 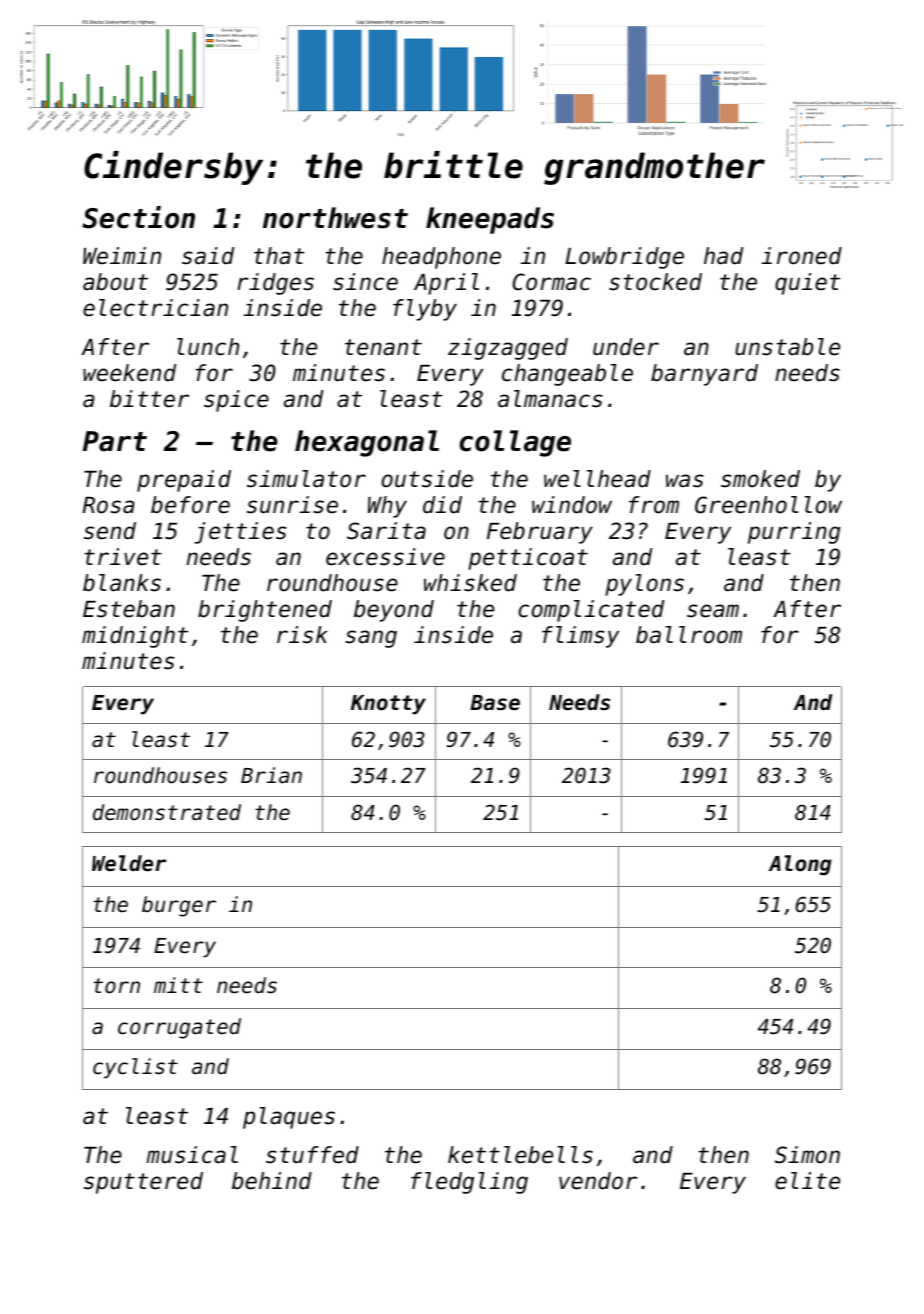 What do you see at coordinates (335, 218) in the screenshot?
I see `northwest` at bounding box center [335, 218].
